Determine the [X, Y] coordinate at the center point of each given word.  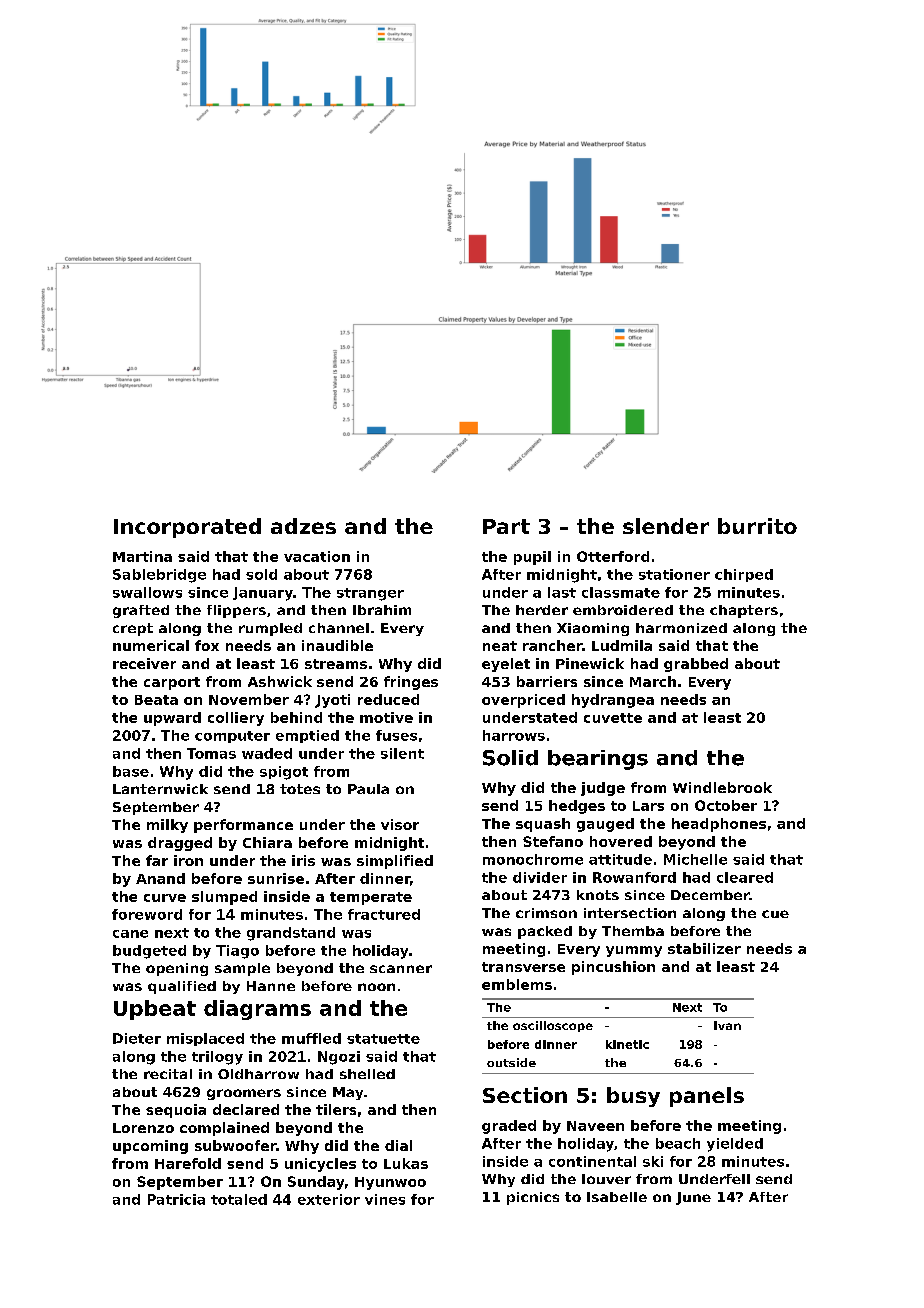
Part [506, 526]
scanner [401, 969]
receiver [144, 663]
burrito [757, 526]
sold [261, 574]
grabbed [696, 665]
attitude [620, 859]
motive [386, 717]
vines [385, 1199]
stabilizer [704, 948]
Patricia [176, 1199]
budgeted [149, 952]
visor [400, 824]
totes [300, 789]
